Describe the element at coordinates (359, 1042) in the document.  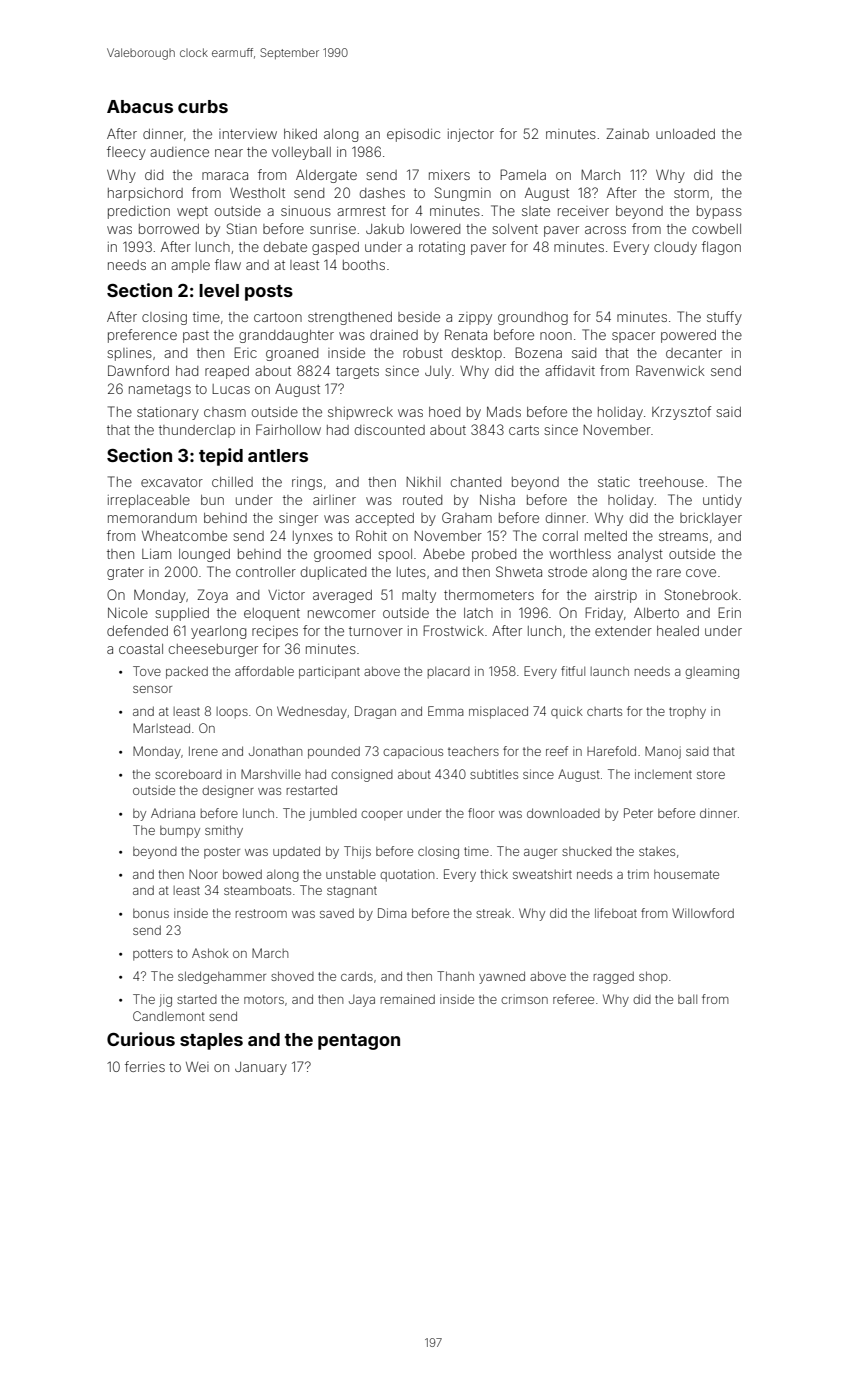
I see `pentagon` at that location.
